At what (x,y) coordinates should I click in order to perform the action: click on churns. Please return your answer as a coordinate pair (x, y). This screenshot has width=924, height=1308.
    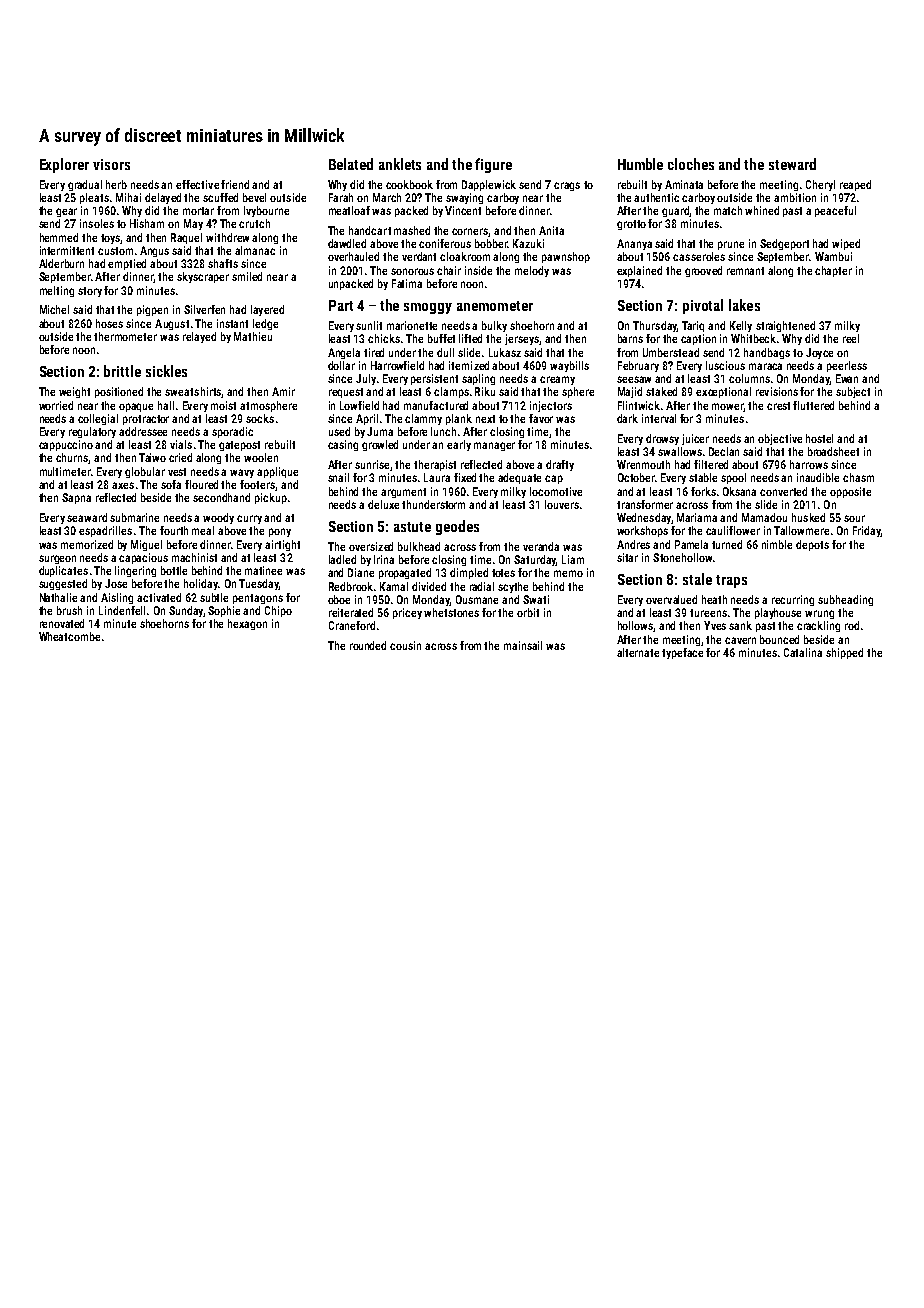
    Looking at the image, I should click on (72, 458).
